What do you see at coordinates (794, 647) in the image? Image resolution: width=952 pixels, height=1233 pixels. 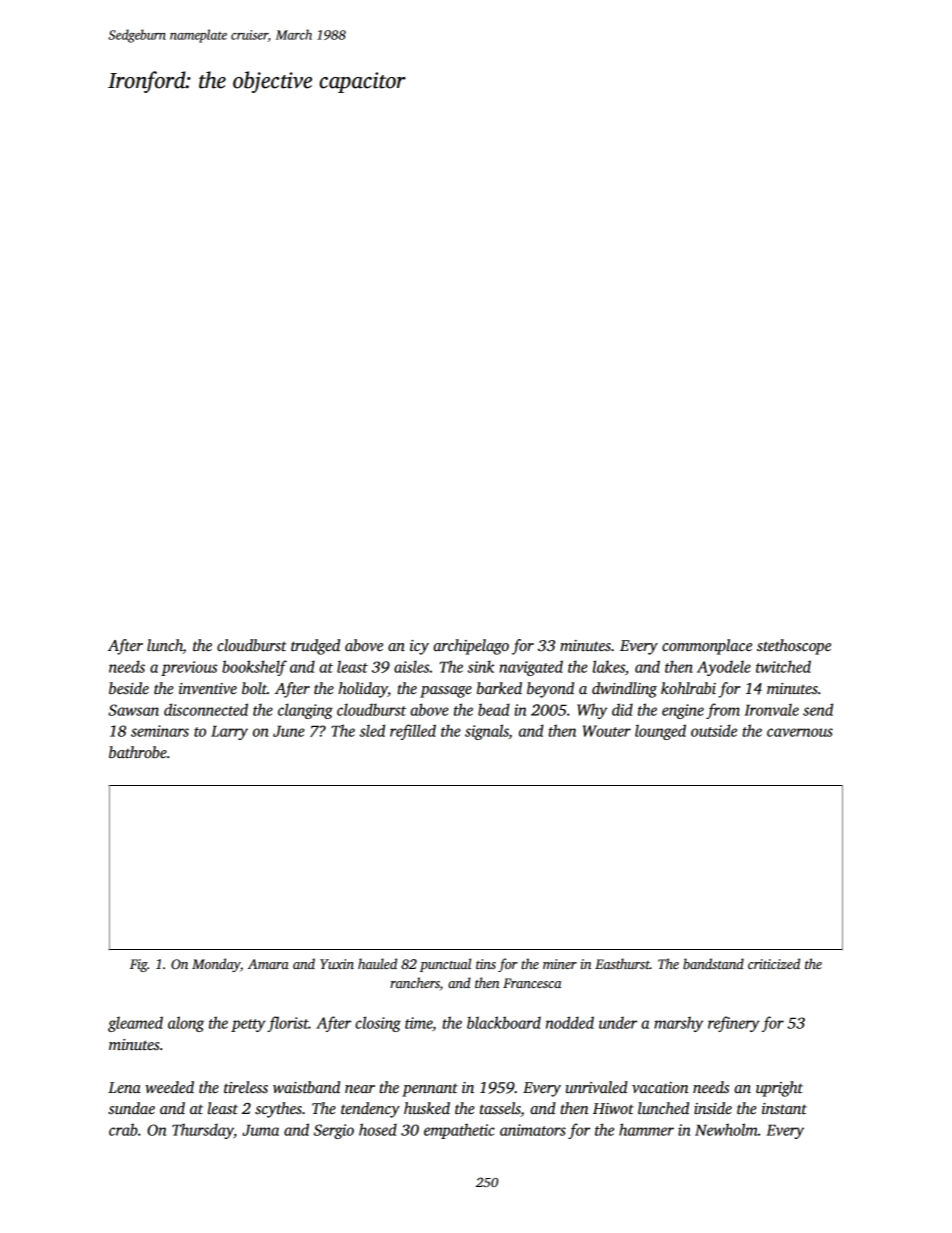 I see `stethoscope` at bounding box center [794, 647].
